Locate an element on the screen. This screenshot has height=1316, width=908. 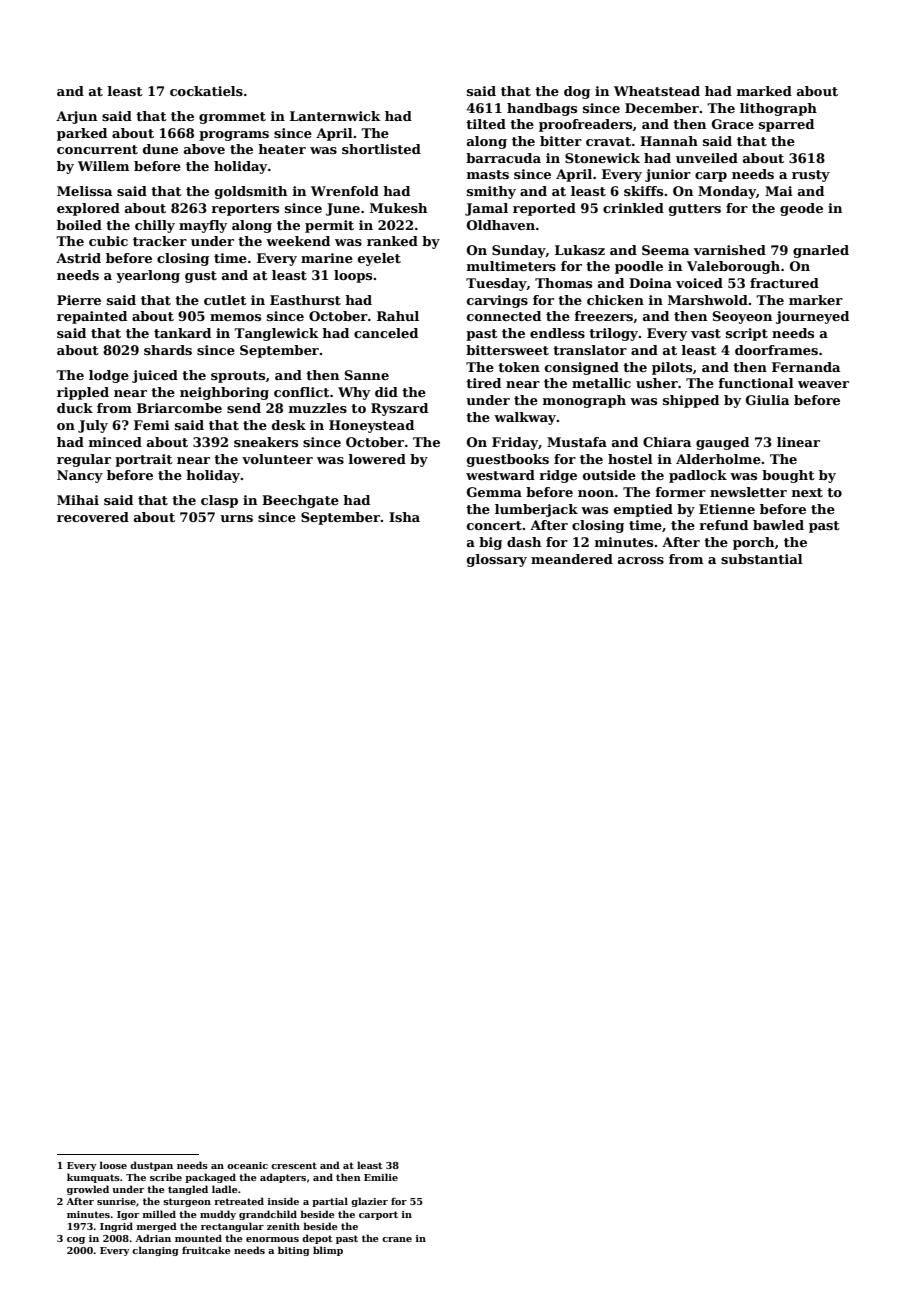
crescent is located at coordinates (294, 1165).
